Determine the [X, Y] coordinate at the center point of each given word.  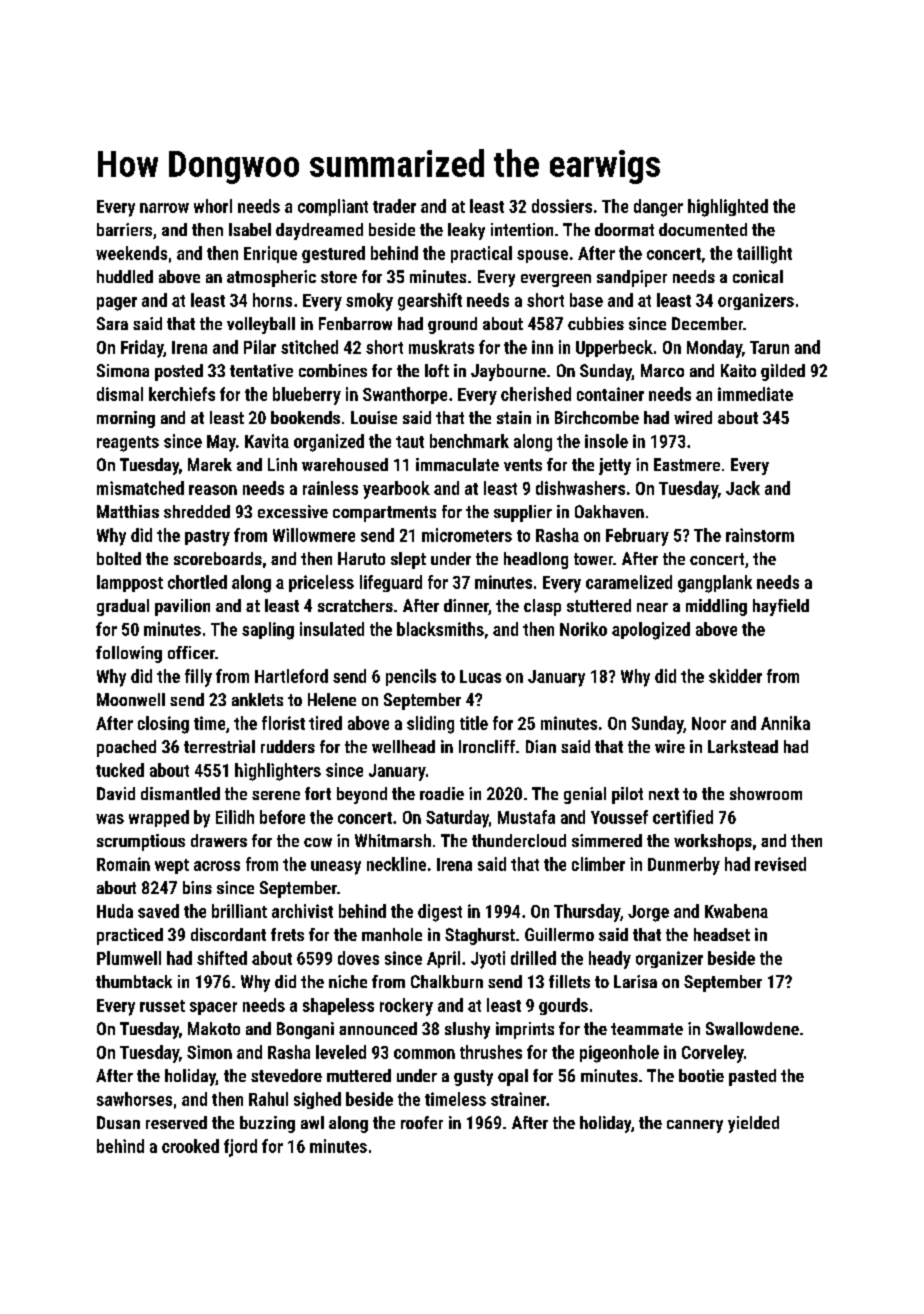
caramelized [629, 582]
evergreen [556, 280]
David [116, 793]
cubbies [596, 323]
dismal [120, 394]
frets [287, 934]
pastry [207, 538]
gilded [783, 372]
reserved [176, 1122]
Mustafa [526, 817]
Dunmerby [684, 866]
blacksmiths [440, 629]
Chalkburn [447, 981]
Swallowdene [752, 1028]
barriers [124, 229]
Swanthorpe [405, 395]
